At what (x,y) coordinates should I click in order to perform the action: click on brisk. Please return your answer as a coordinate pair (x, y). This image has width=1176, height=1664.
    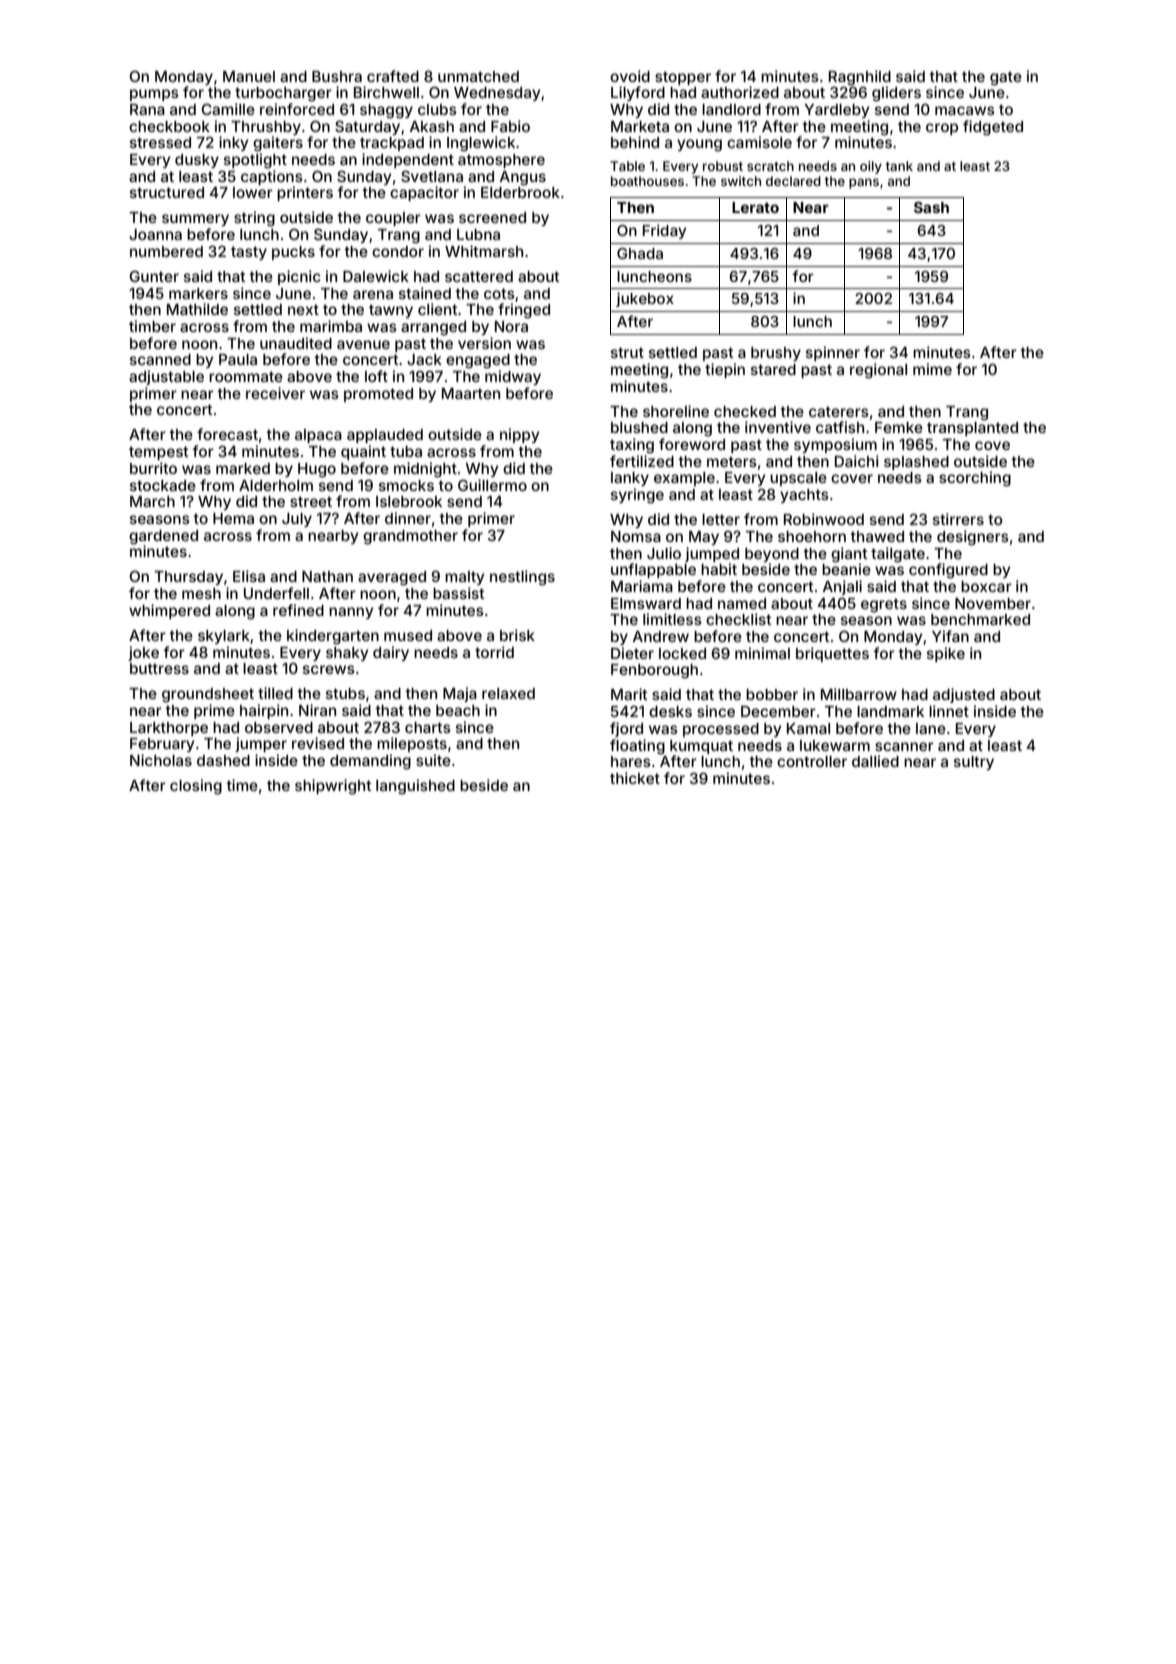
    Looking at the image, I should click on (517, 635).
